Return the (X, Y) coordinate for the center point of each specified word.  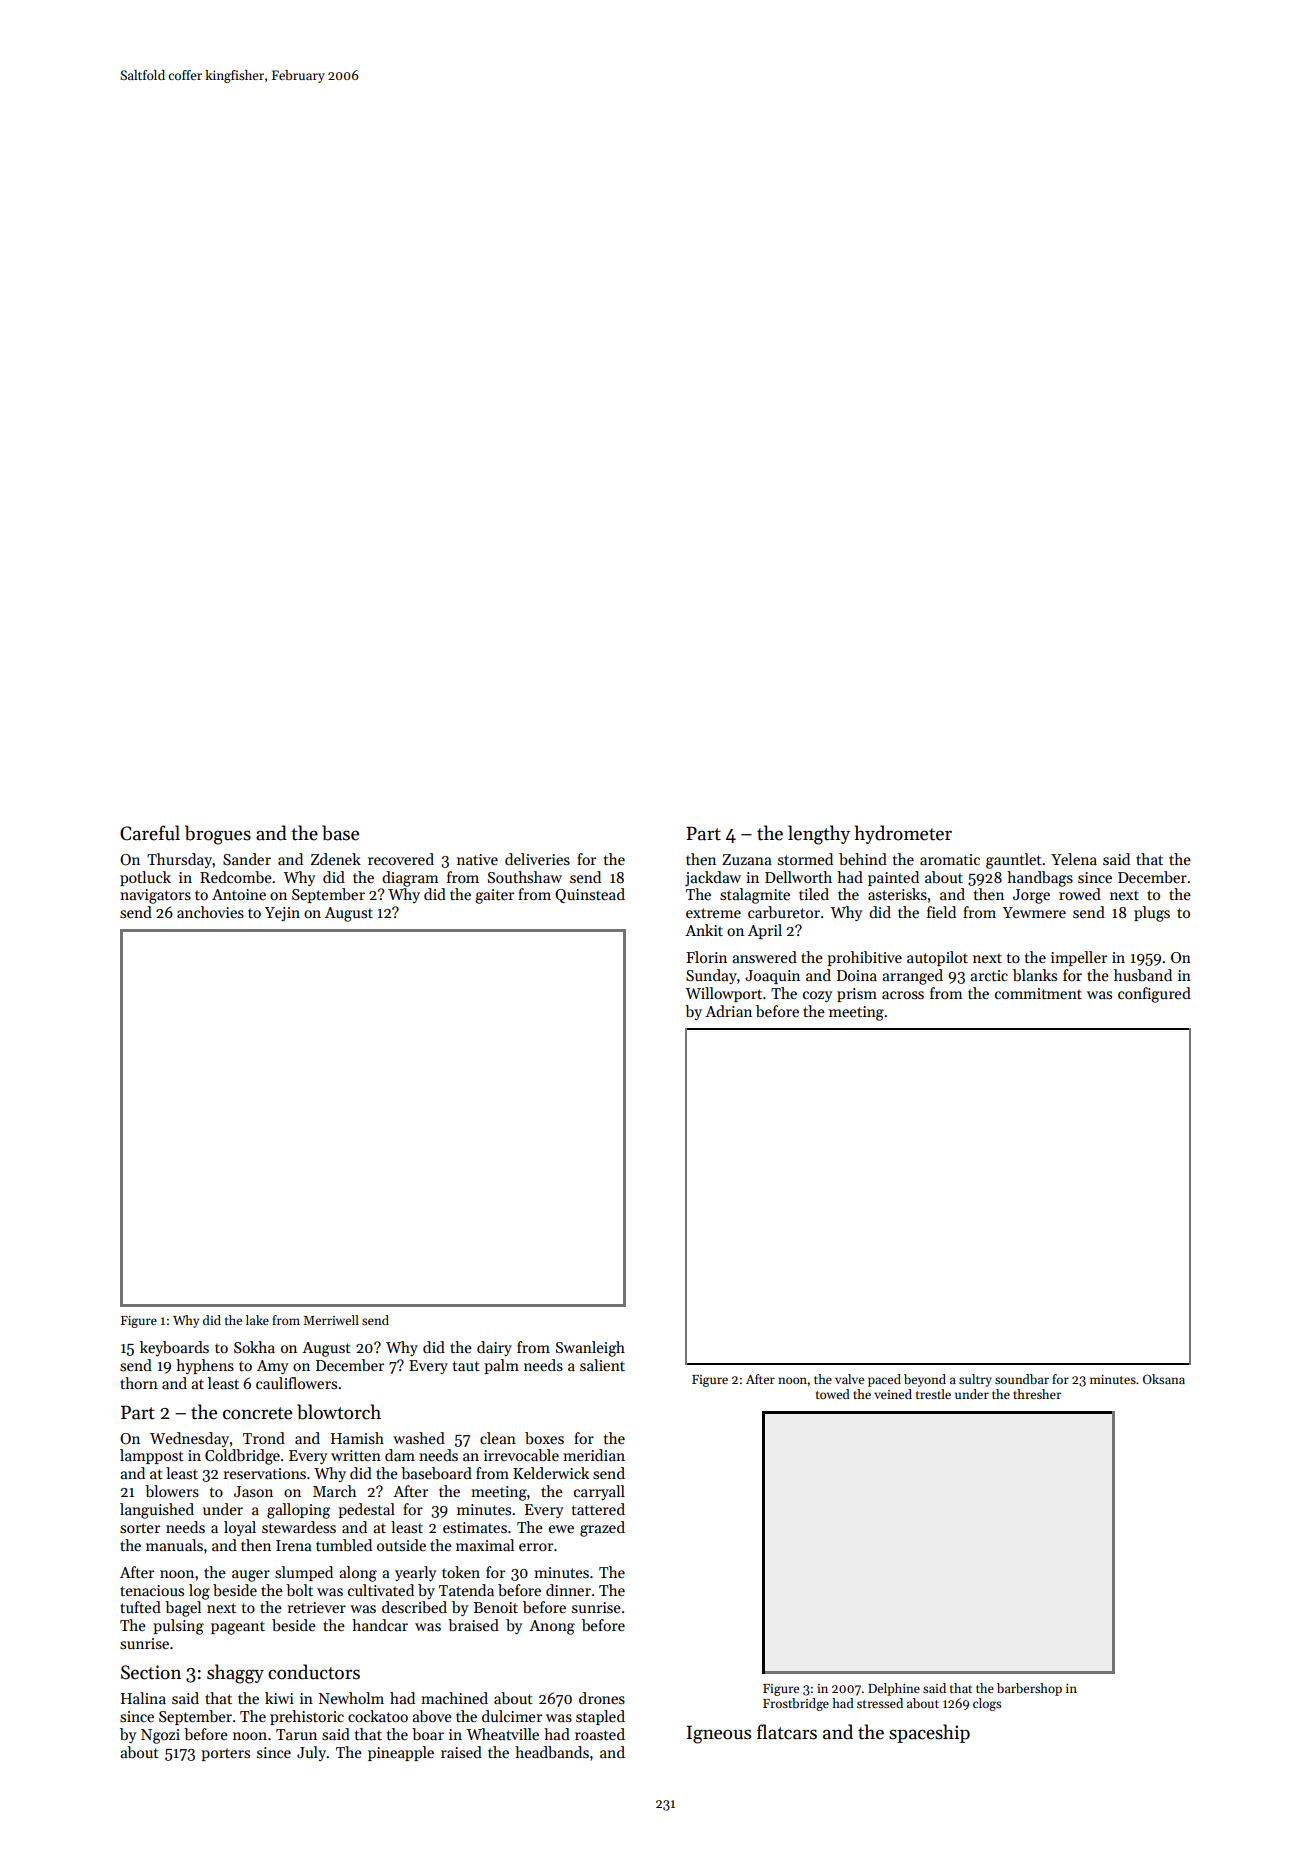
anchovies (210, 912)
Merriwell (331, 1320)
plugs (1152, 914)
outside (401, 1545)
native (477, 859)
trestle (933, 1394)
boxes (544, 1438)
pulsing (178, 1627)
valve (849, 1379)
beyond (925, 1380)
